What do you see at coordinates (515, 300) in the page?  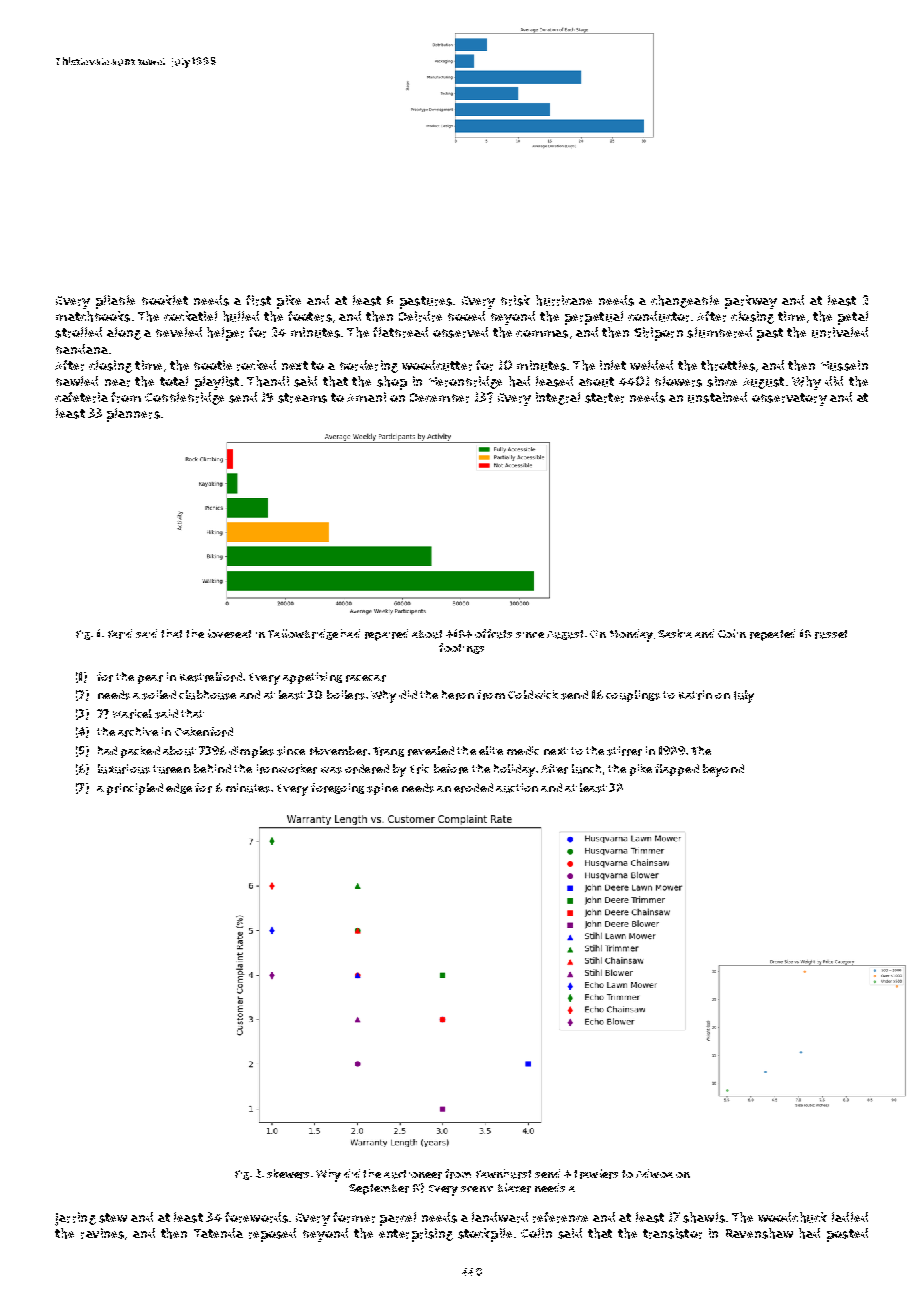 I see `brisk` at bounding box center [515, 300].
